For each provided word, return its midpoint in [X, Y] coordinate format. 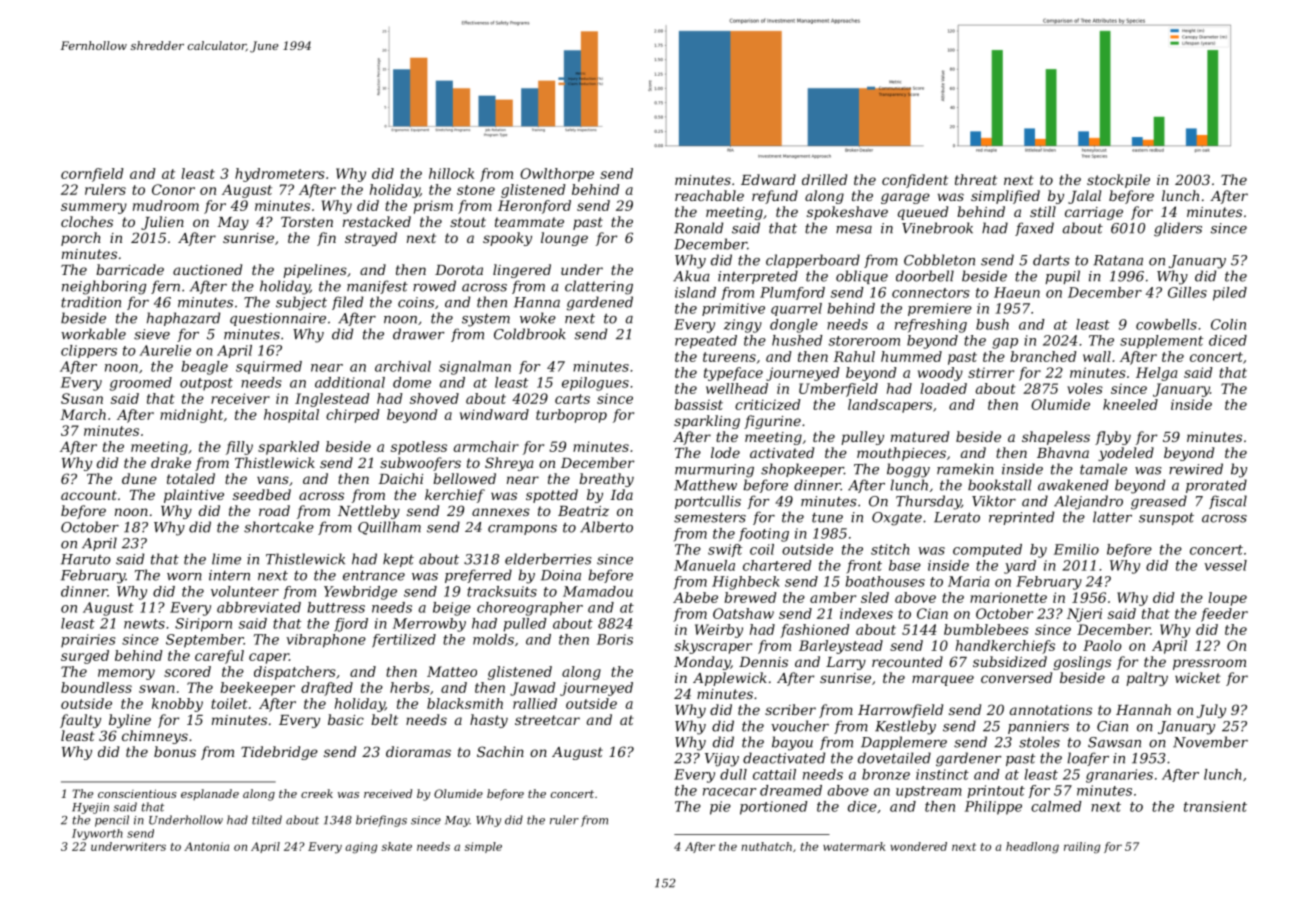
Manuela [704, 565]
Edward [768, 179]
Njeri [1084, 615]
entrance [374, 575]
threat [976, 179]
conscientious [137, 793]
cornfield [92, 175]
